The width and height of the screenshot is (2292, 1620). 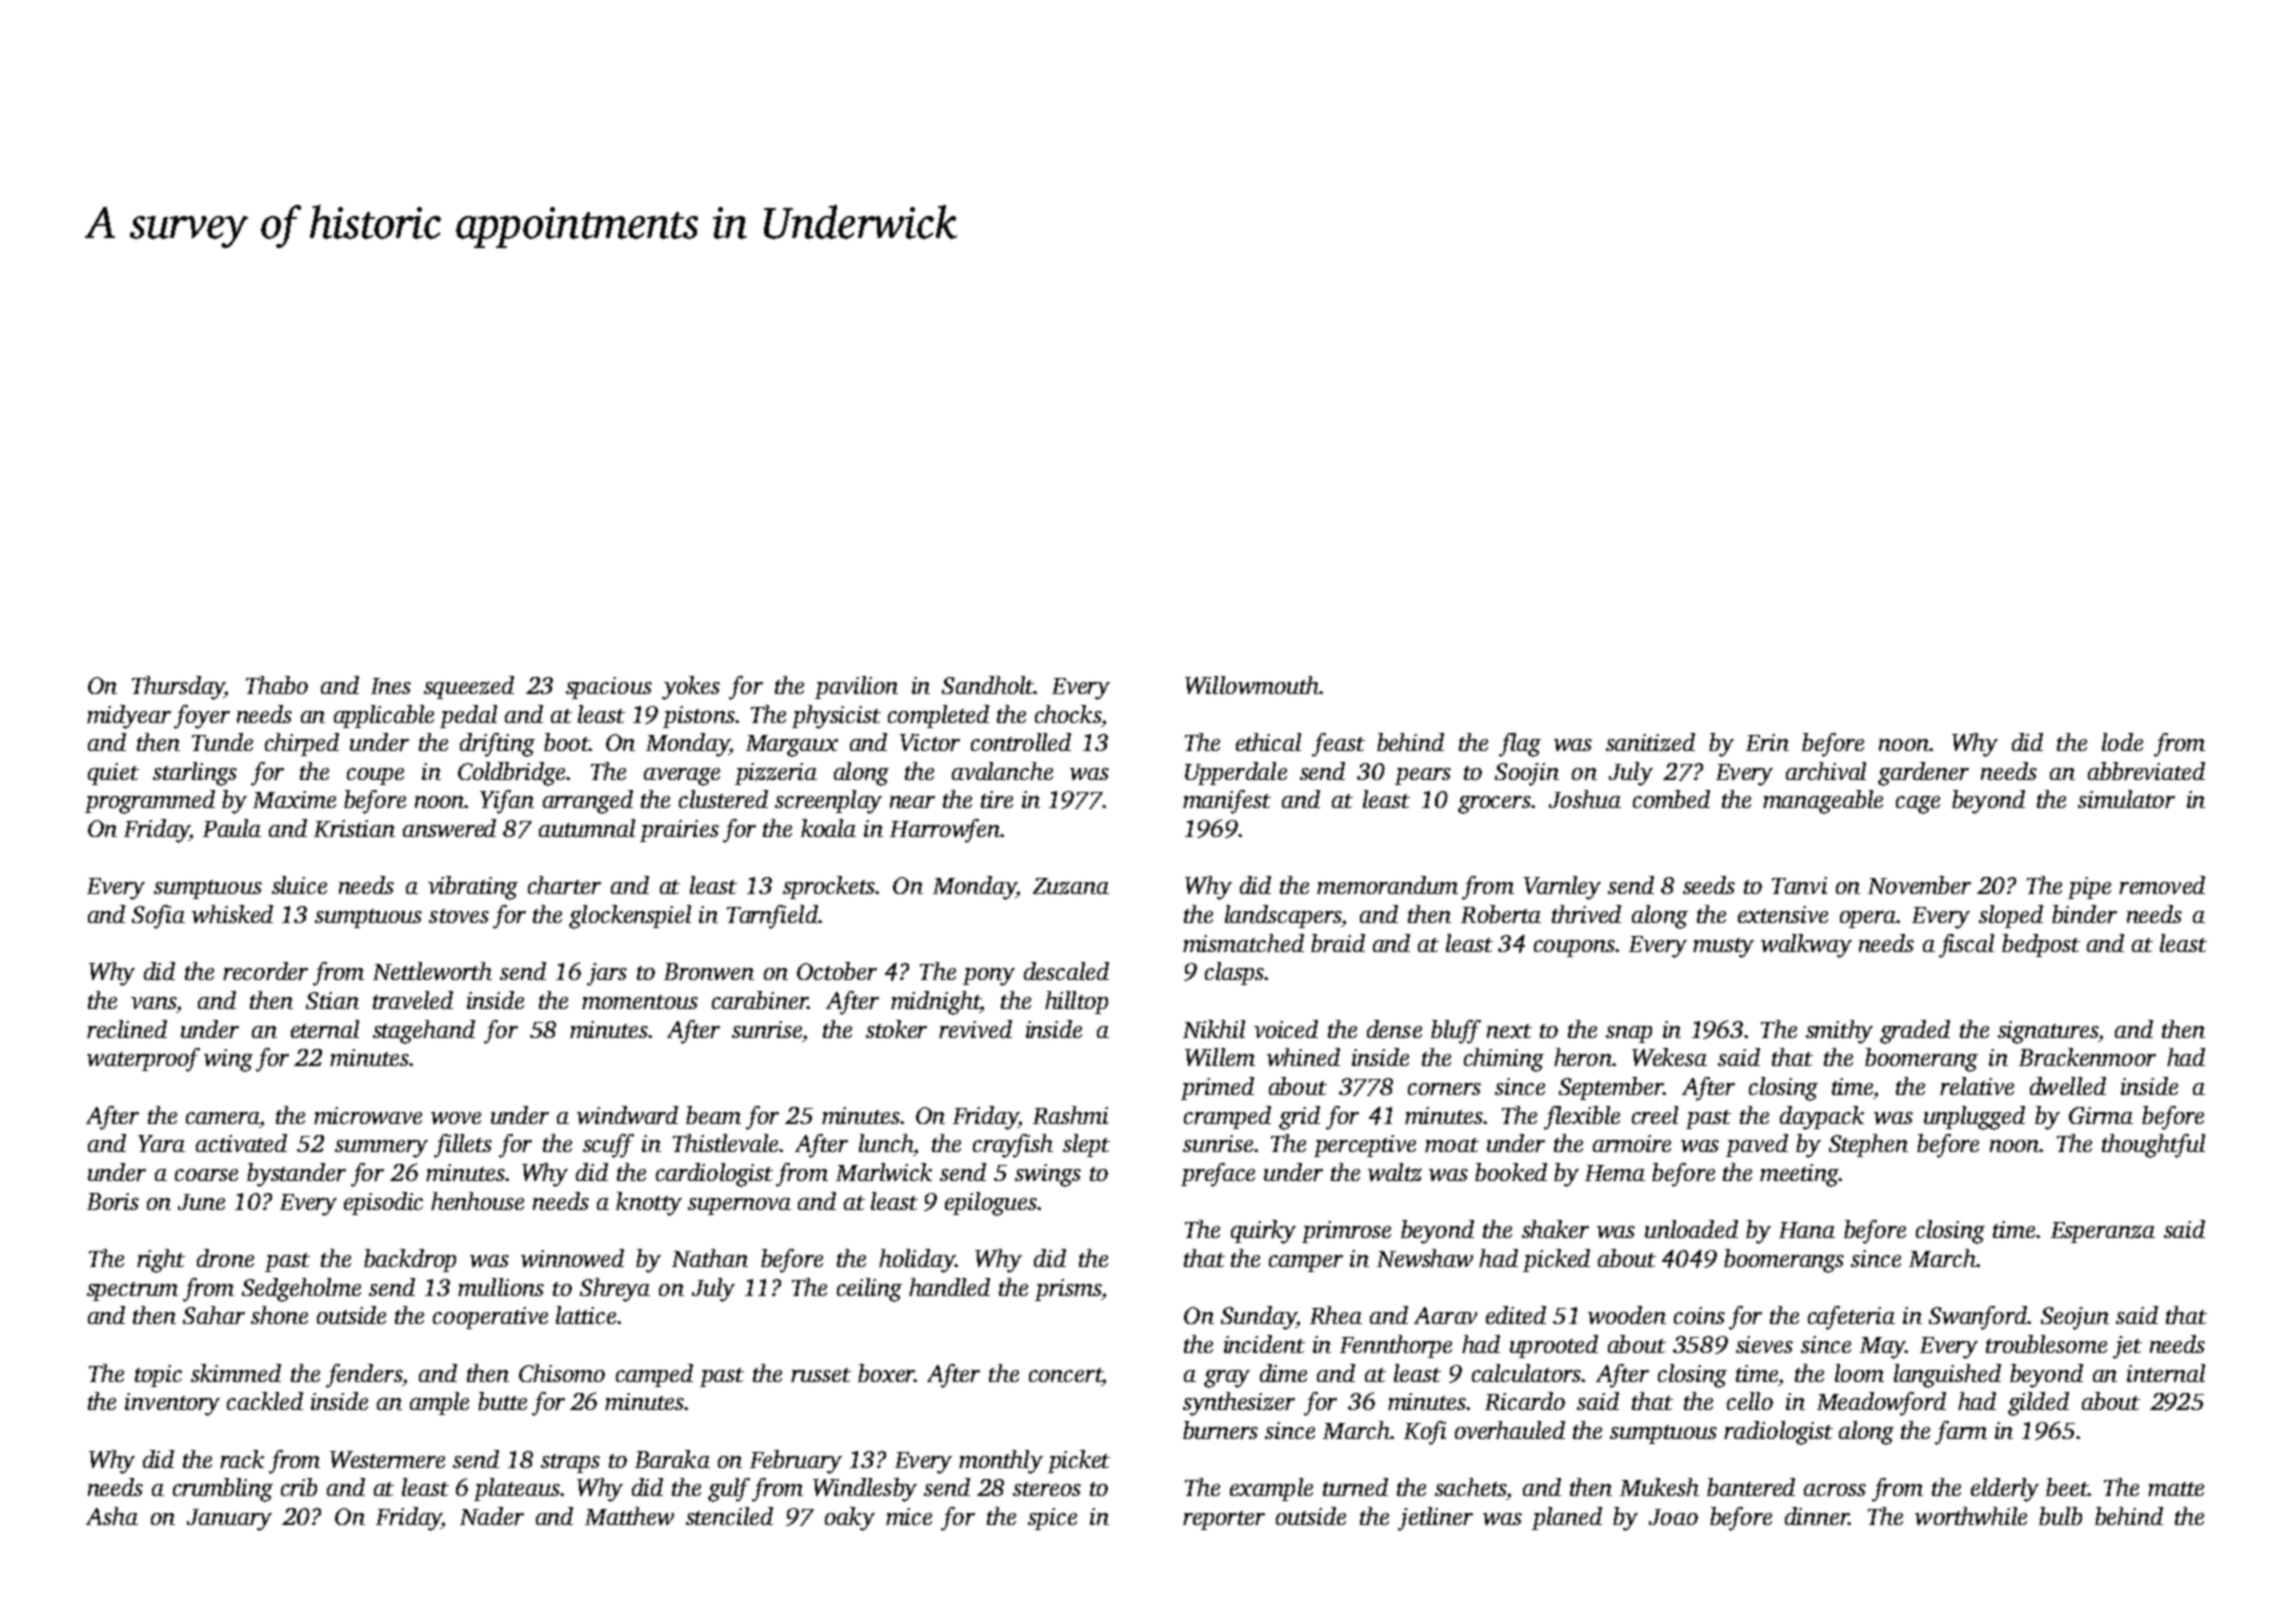 I want to click on waltz, so click(x=1395, y=1172).
